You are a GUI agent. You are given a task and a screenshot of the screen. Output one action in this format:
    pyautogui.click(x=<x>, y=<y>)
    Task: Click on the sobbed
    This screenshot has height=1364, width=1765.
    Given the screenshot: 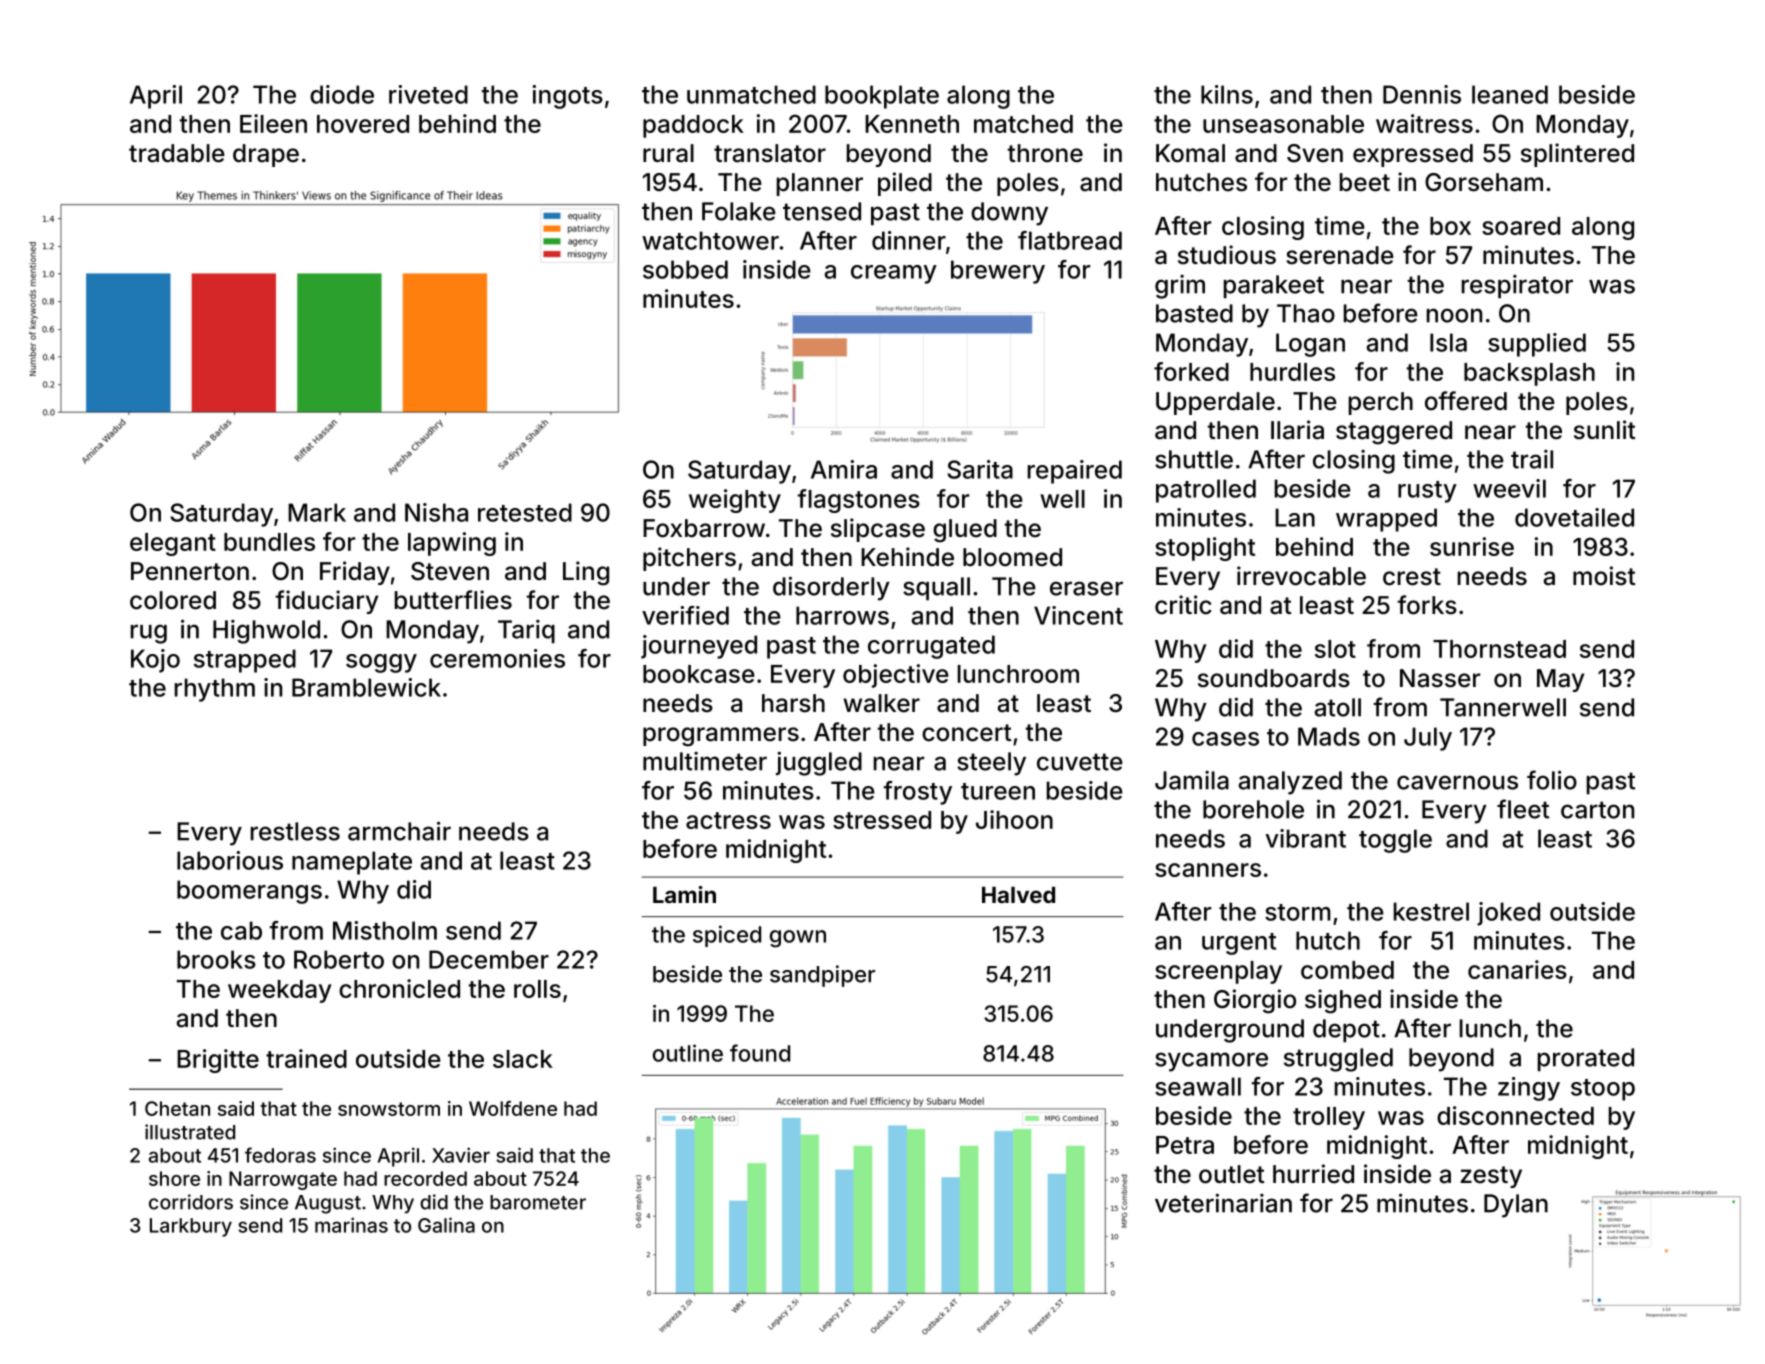 What is the action you would take?
    pyautogui.click(x=685, y=269)
